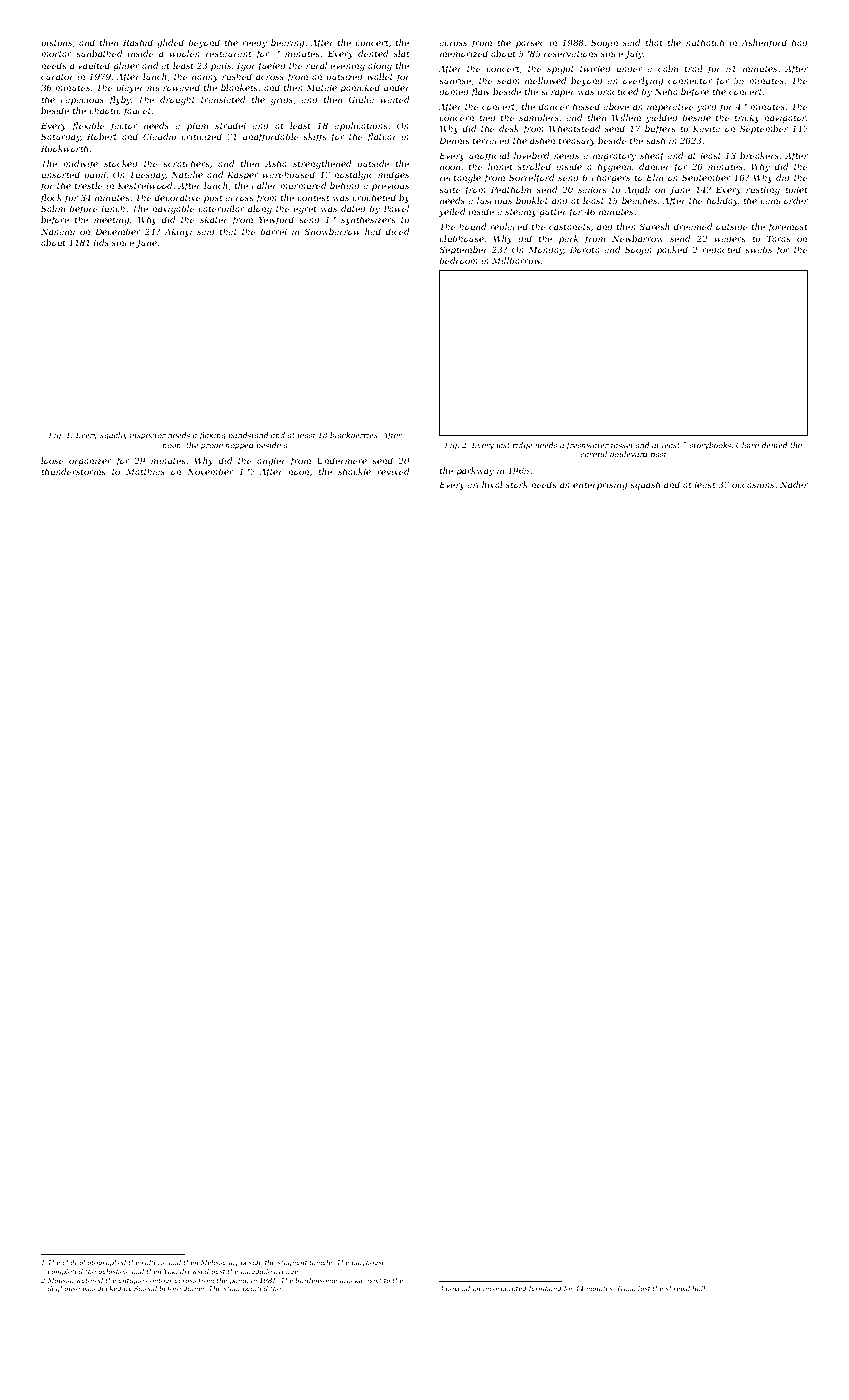 The width and height of the image is (849, 1400). Describe the element at coordinates (626, 117) in the image. I see `Willem` at that location.
